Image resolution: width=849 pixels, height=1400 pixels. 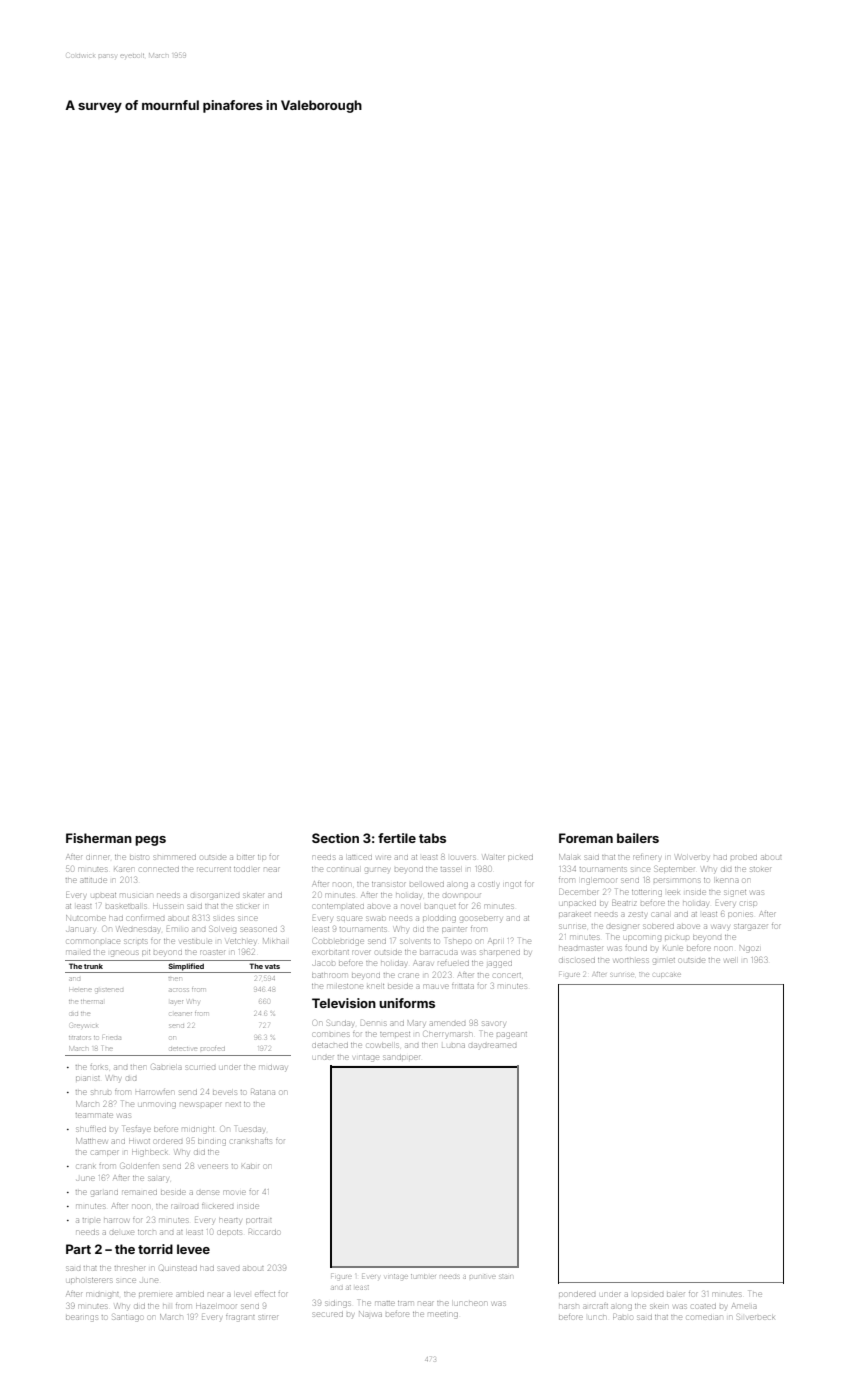 What do you see at coordinates (586, 838) in the image?
I see `Foreman` at bounding box center [586, 838].
